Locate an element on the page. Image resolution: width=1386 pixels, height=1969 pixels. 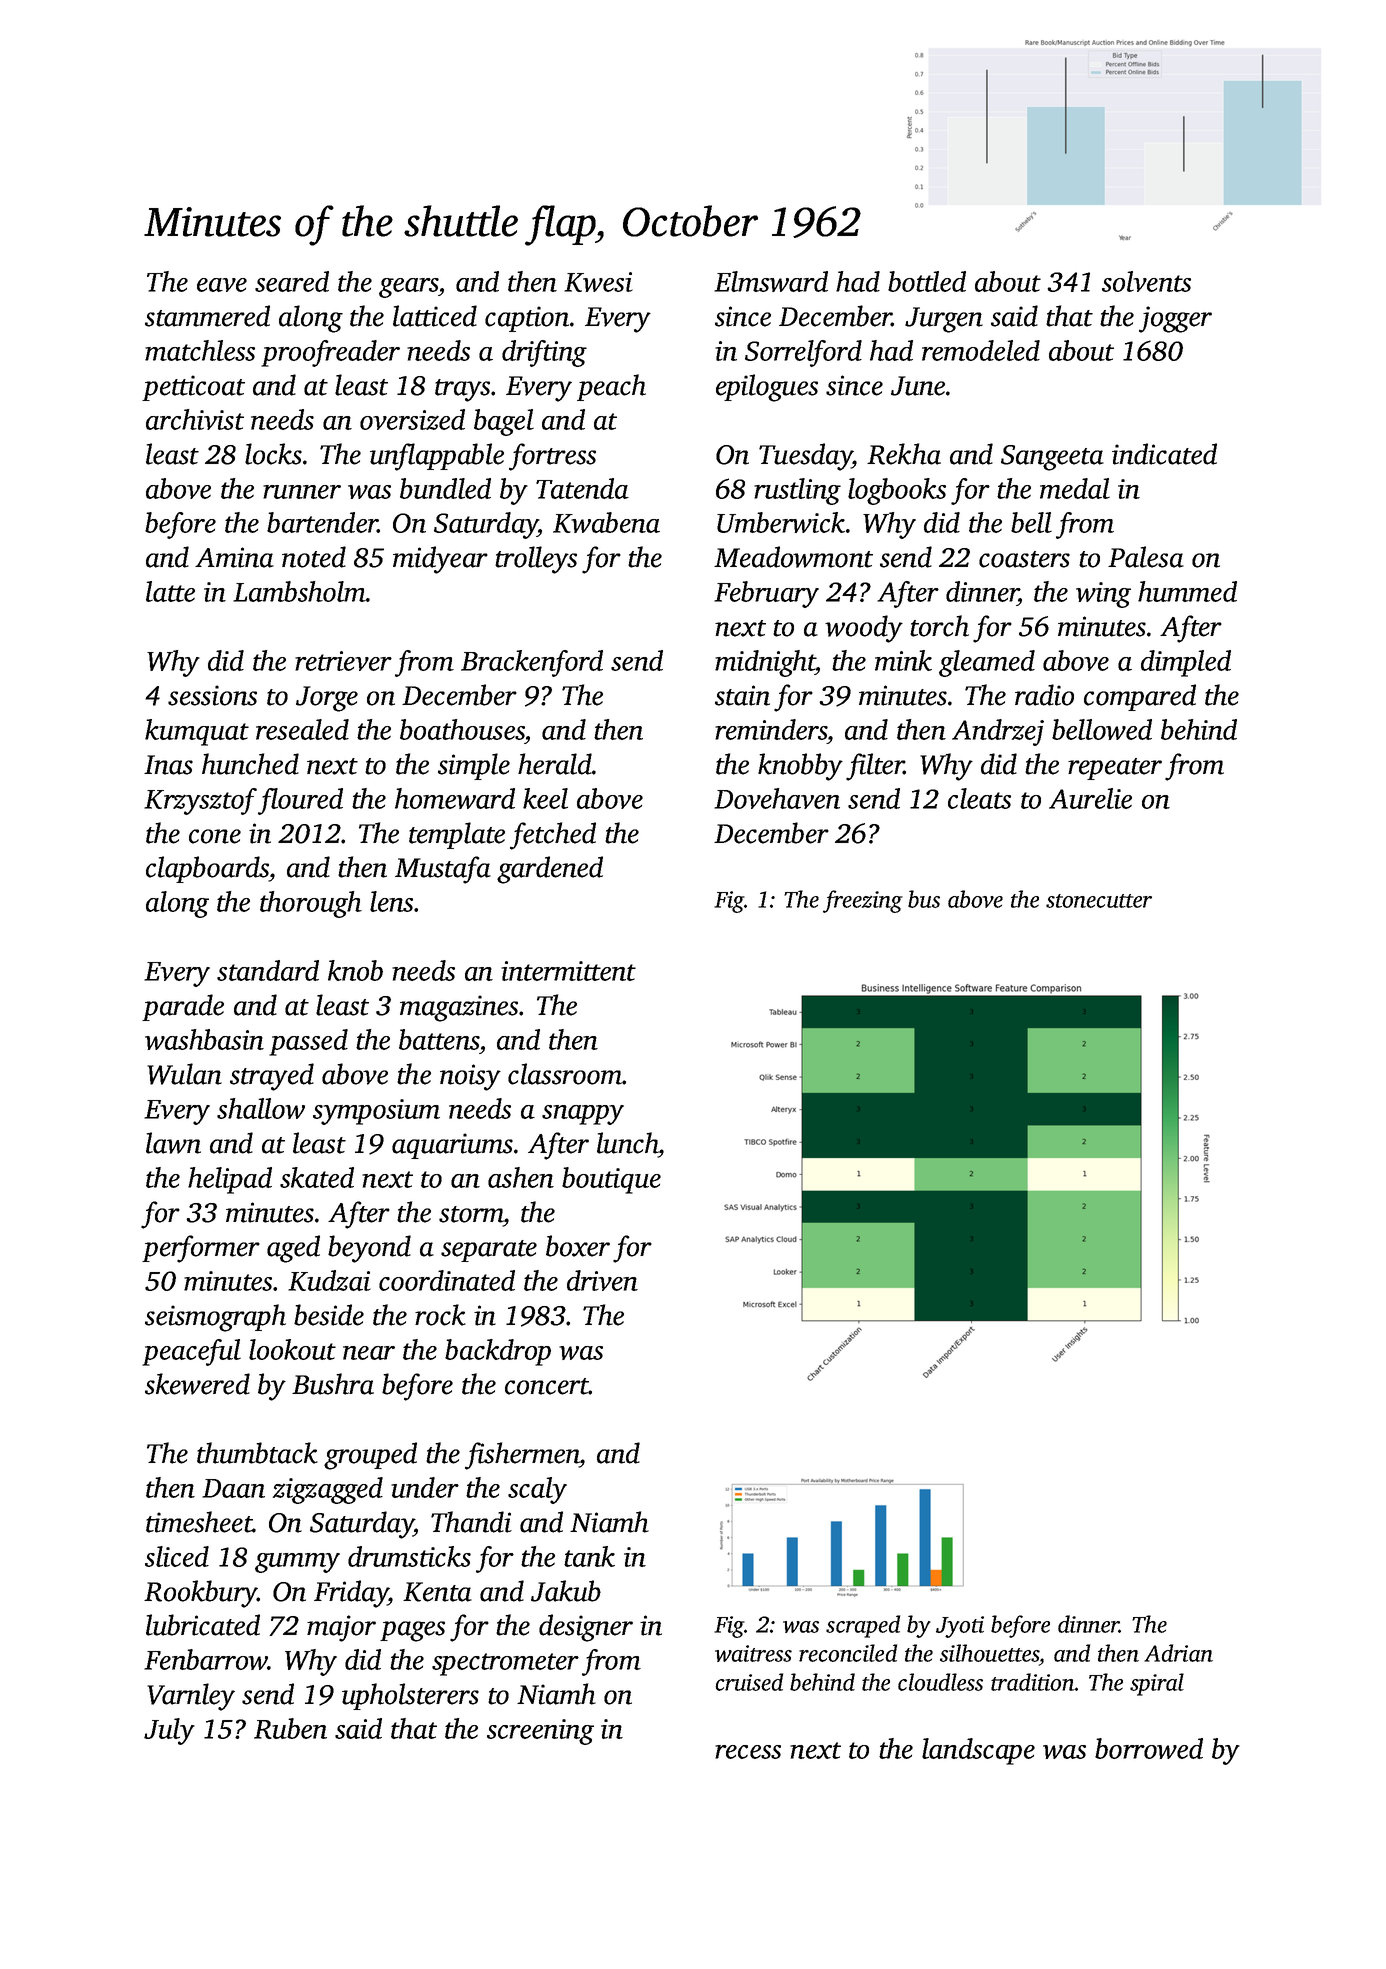
Kwesi is located at coordinates (598, 282).
